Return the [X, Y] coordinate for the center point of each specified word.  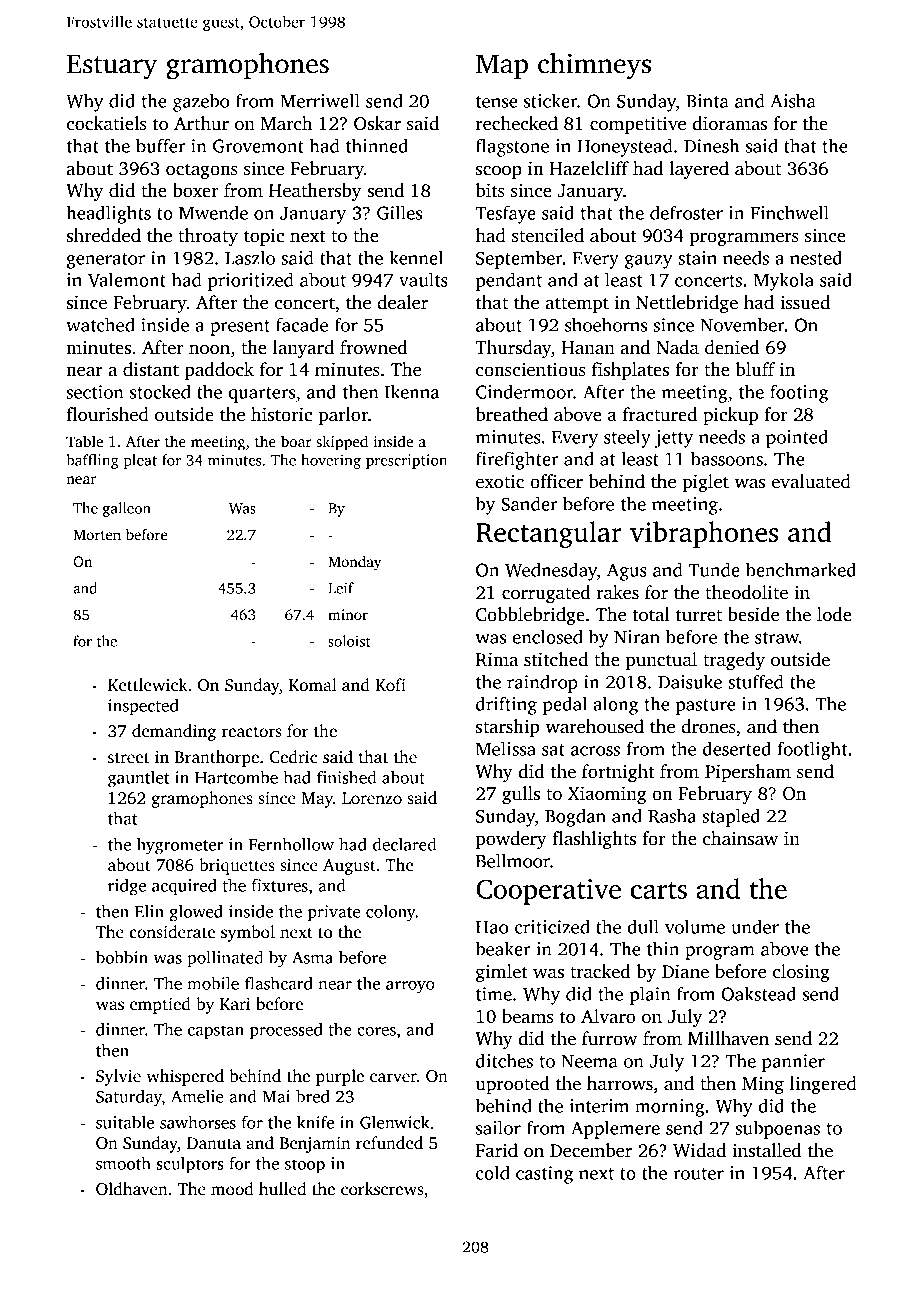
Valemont [127, 279]
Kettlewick [148, 685]
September [519, 259]
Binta [707, 101]
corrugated [546, 594]
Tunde [714, 569]
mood [232, 1189]
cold [493, 1172]
